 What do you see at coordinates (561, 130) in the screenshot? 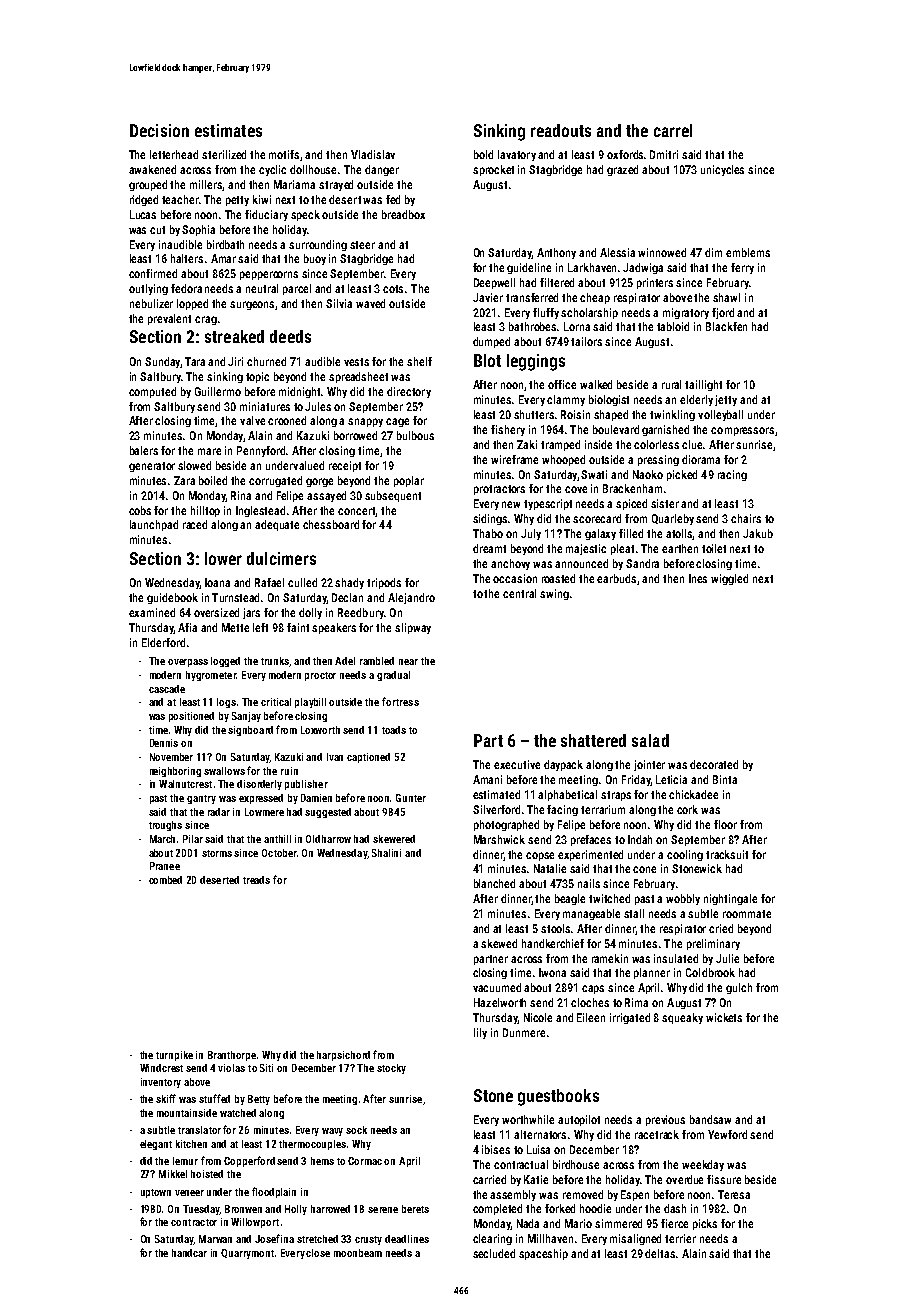
I see `readouts` at bounding box center [561, 130].
